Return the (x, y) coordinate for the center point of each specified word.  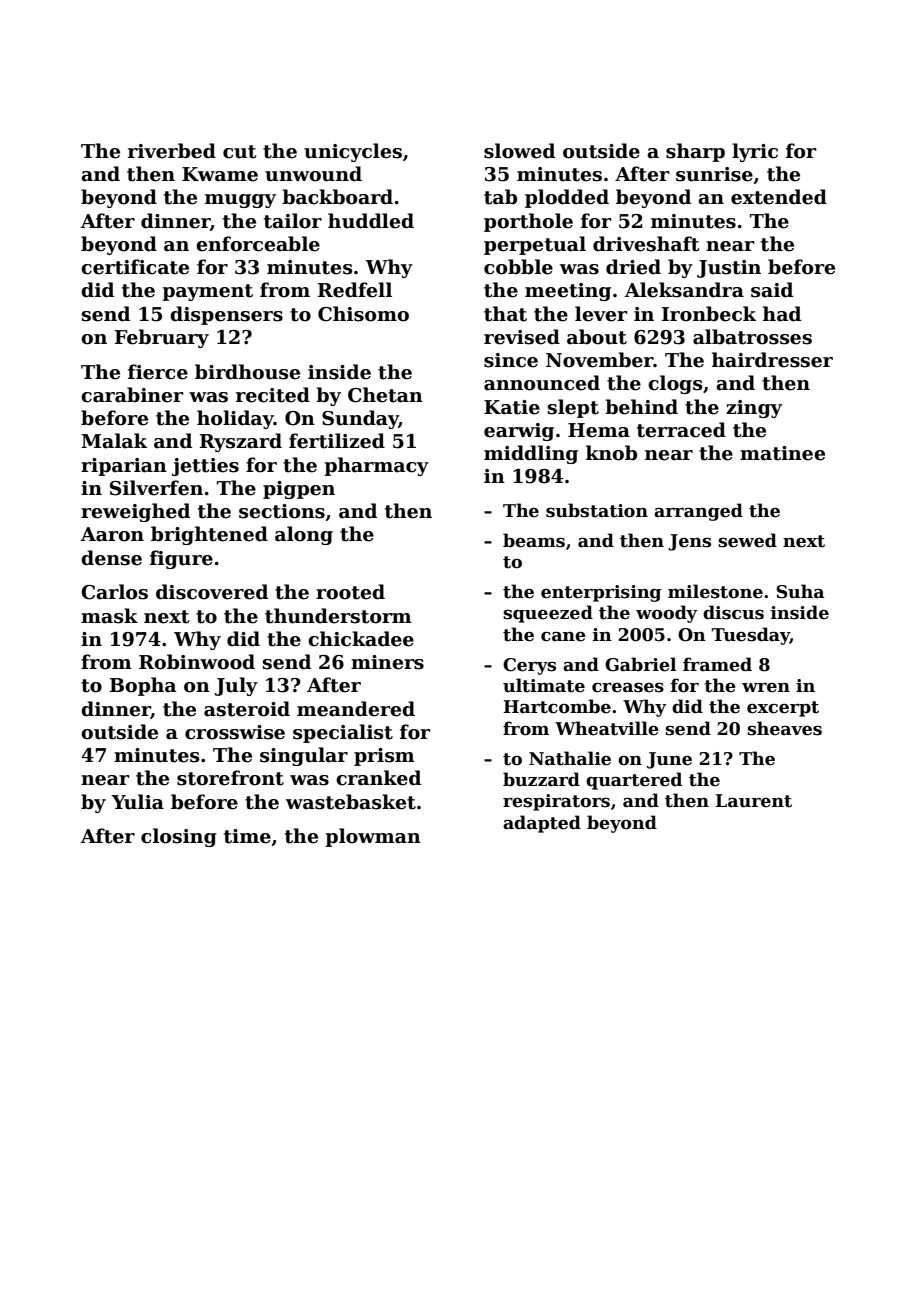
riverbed (172, 151)
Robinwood (197, 662)
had (782, 314)
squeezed (548, 614)
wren (766, 688)
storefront (230, 778)
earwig (519, 432)
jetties (205, 467)
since (511, 360)
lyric (755, 152)
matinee (782, 453)
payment (207, 292)
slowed (519, 151)
